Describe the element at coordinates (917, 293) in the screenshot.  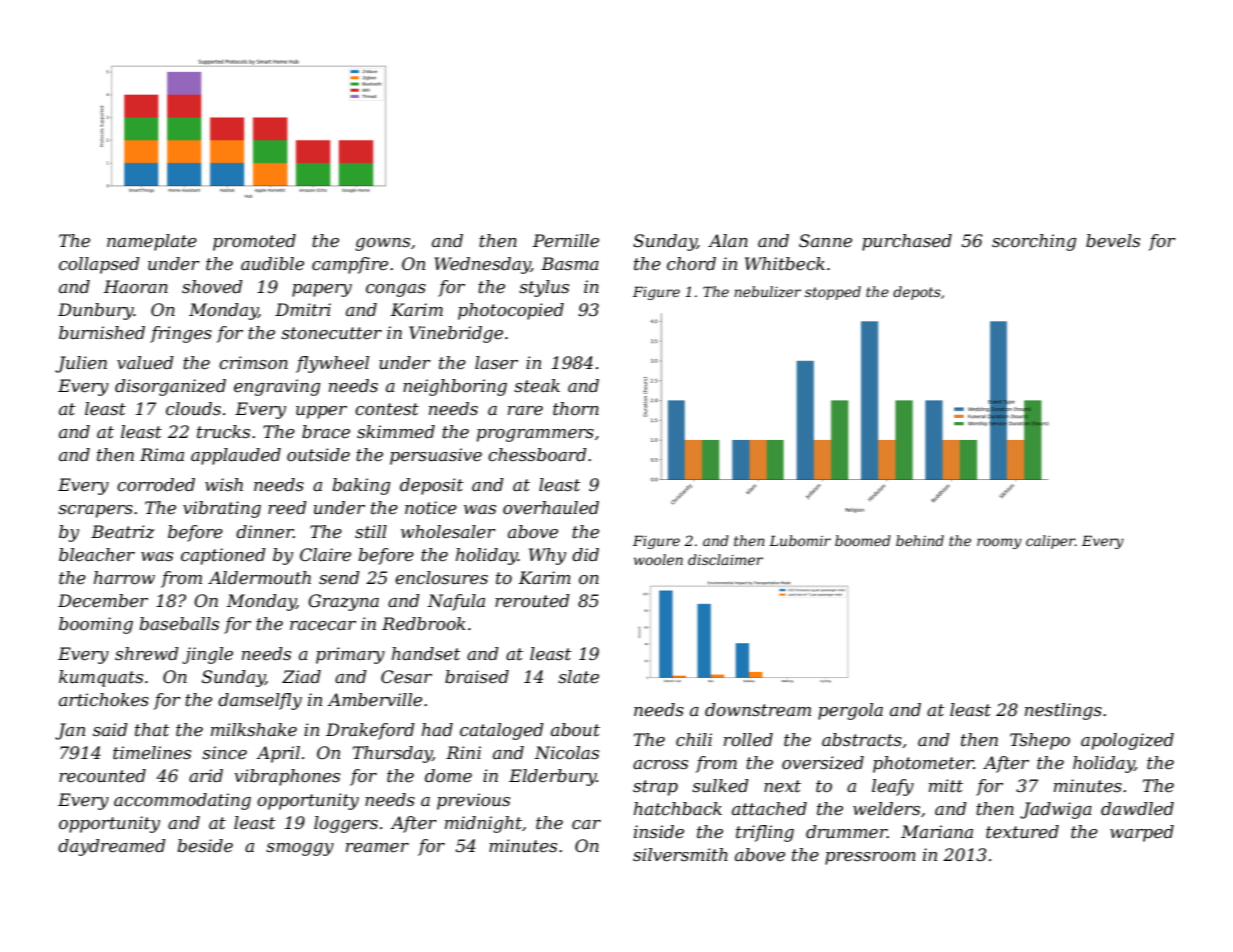
I see `depots` at that location.
